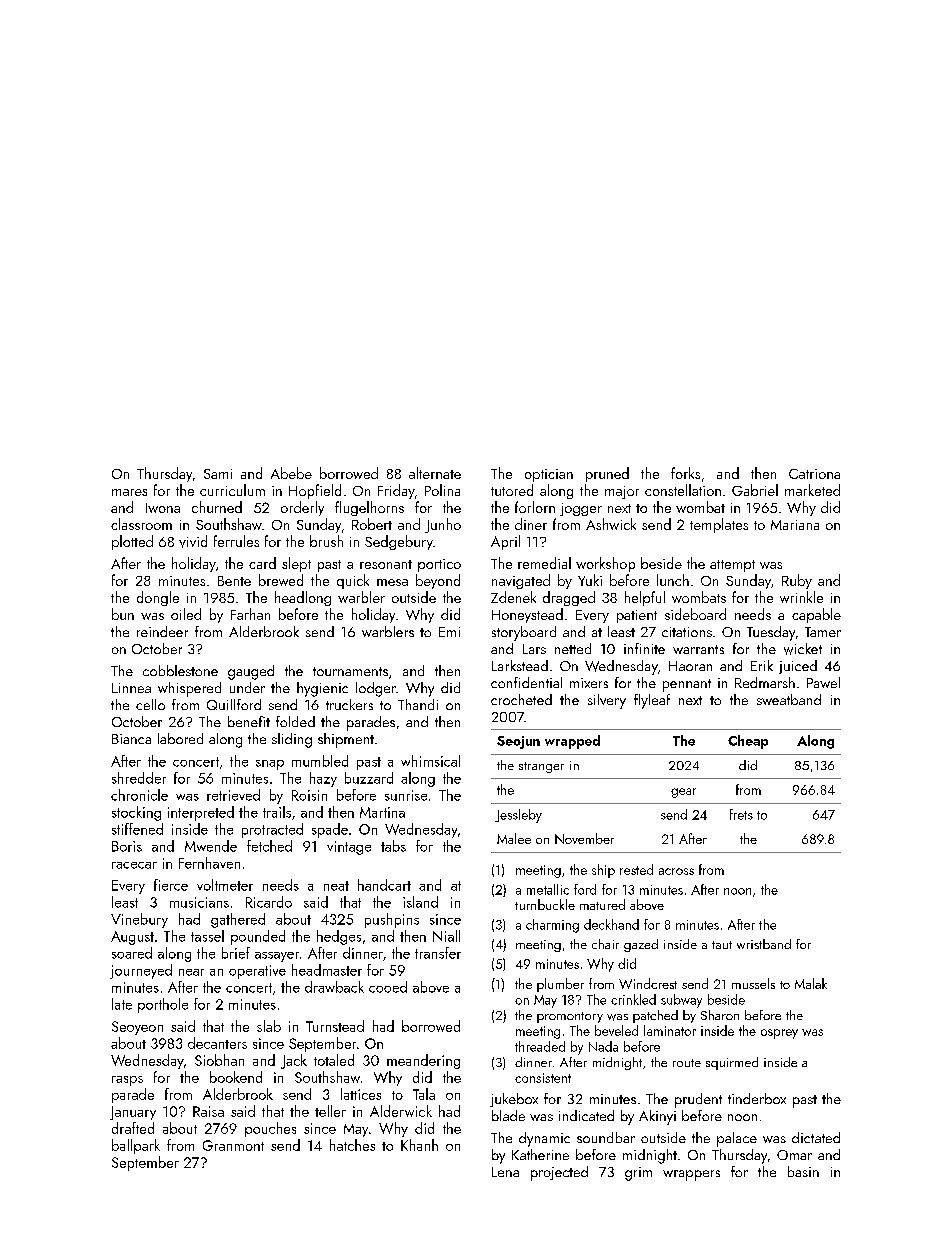 This page has height=1233, width=952. Describe the element at coordinates (607, 474) in the page. I see `pruned` at that location.
